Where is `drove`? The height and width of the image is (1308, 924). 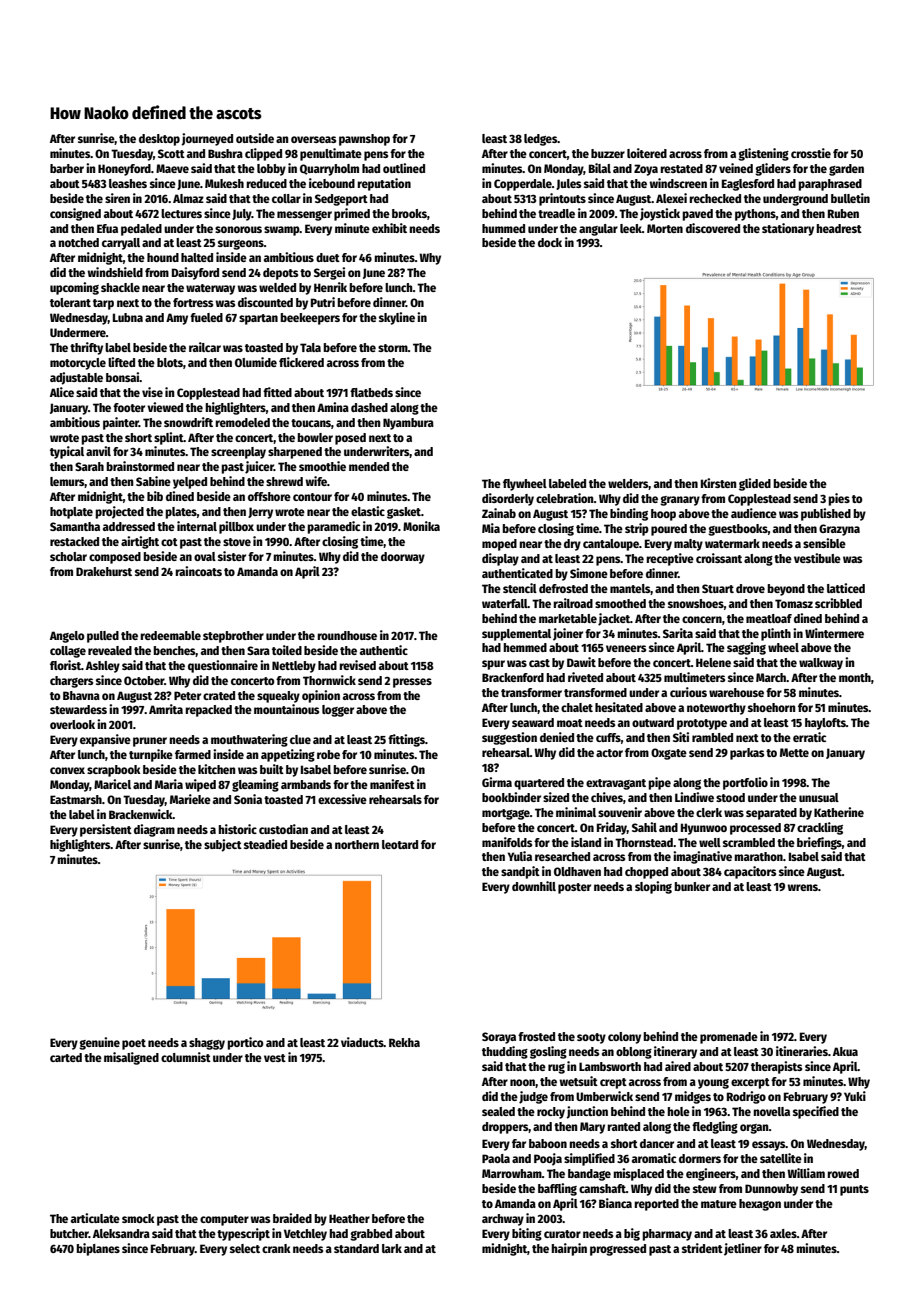 drove is located at coordinates (750, 588).
